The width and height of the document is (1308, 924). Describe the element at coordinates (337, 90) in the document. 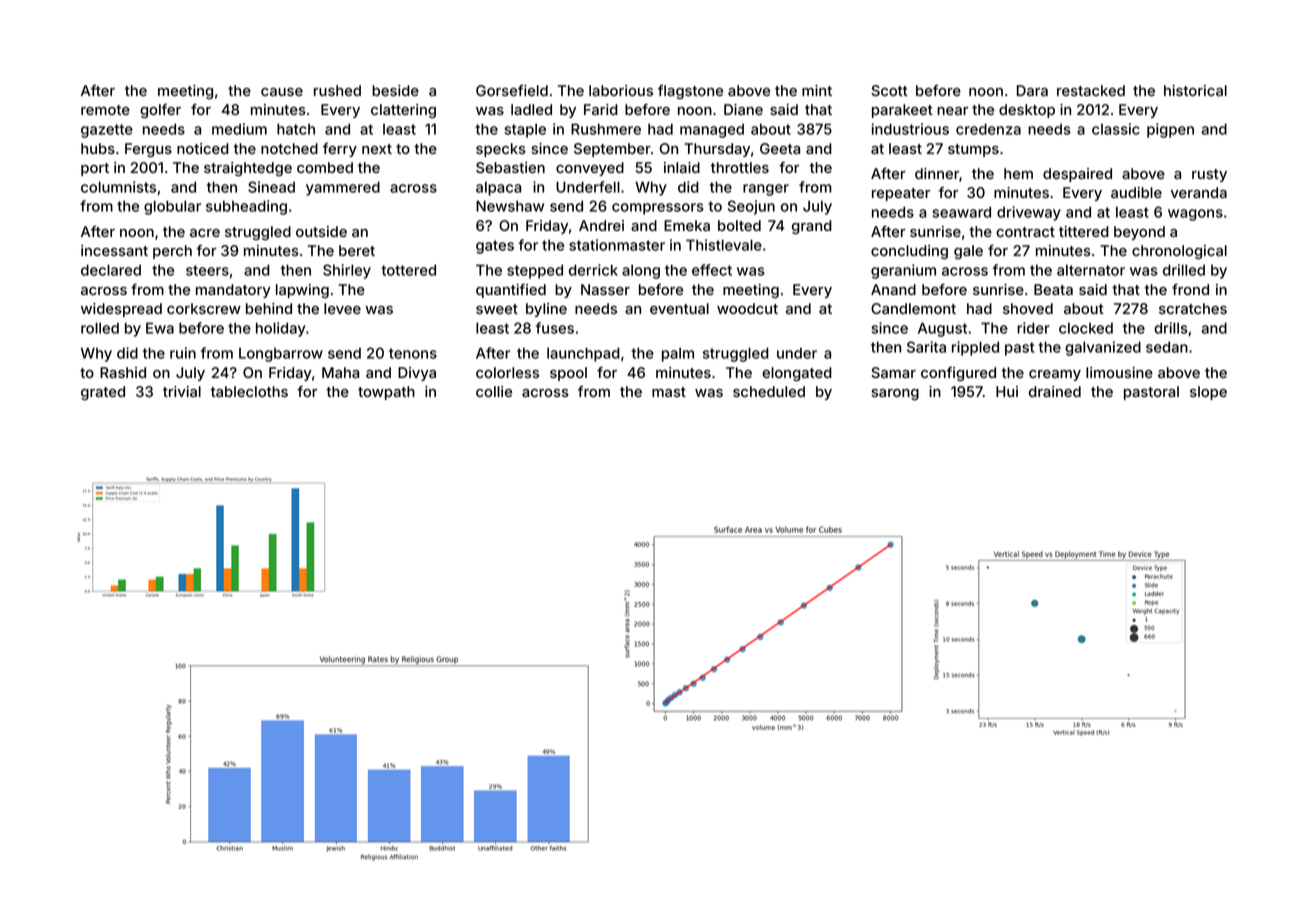

I see `rushed` at that location.
